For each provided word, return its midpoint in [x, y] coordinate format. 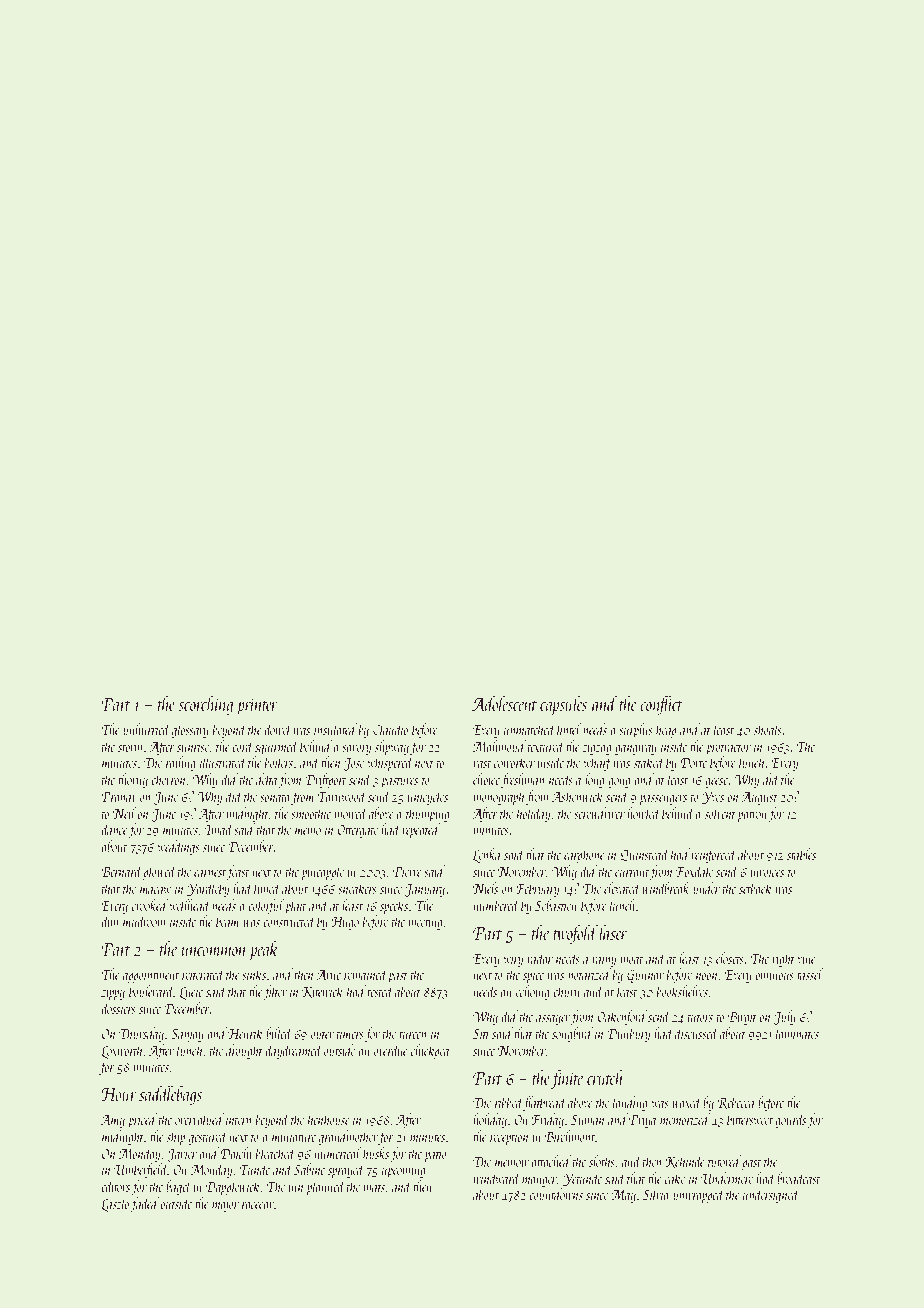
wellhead [190, 905]
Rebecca [735, 1102]
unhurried [147, 729]
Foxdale [694, 871]
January [425, 890]
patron [753, 816]
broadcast [799, 1178]
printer [257, 706]
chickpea [430, 1051]
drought [244, 1051]
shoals [768, 729]
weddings [179, 847]
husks [376, 1153]
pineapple [322, 872]
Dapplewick [233, 1187]
